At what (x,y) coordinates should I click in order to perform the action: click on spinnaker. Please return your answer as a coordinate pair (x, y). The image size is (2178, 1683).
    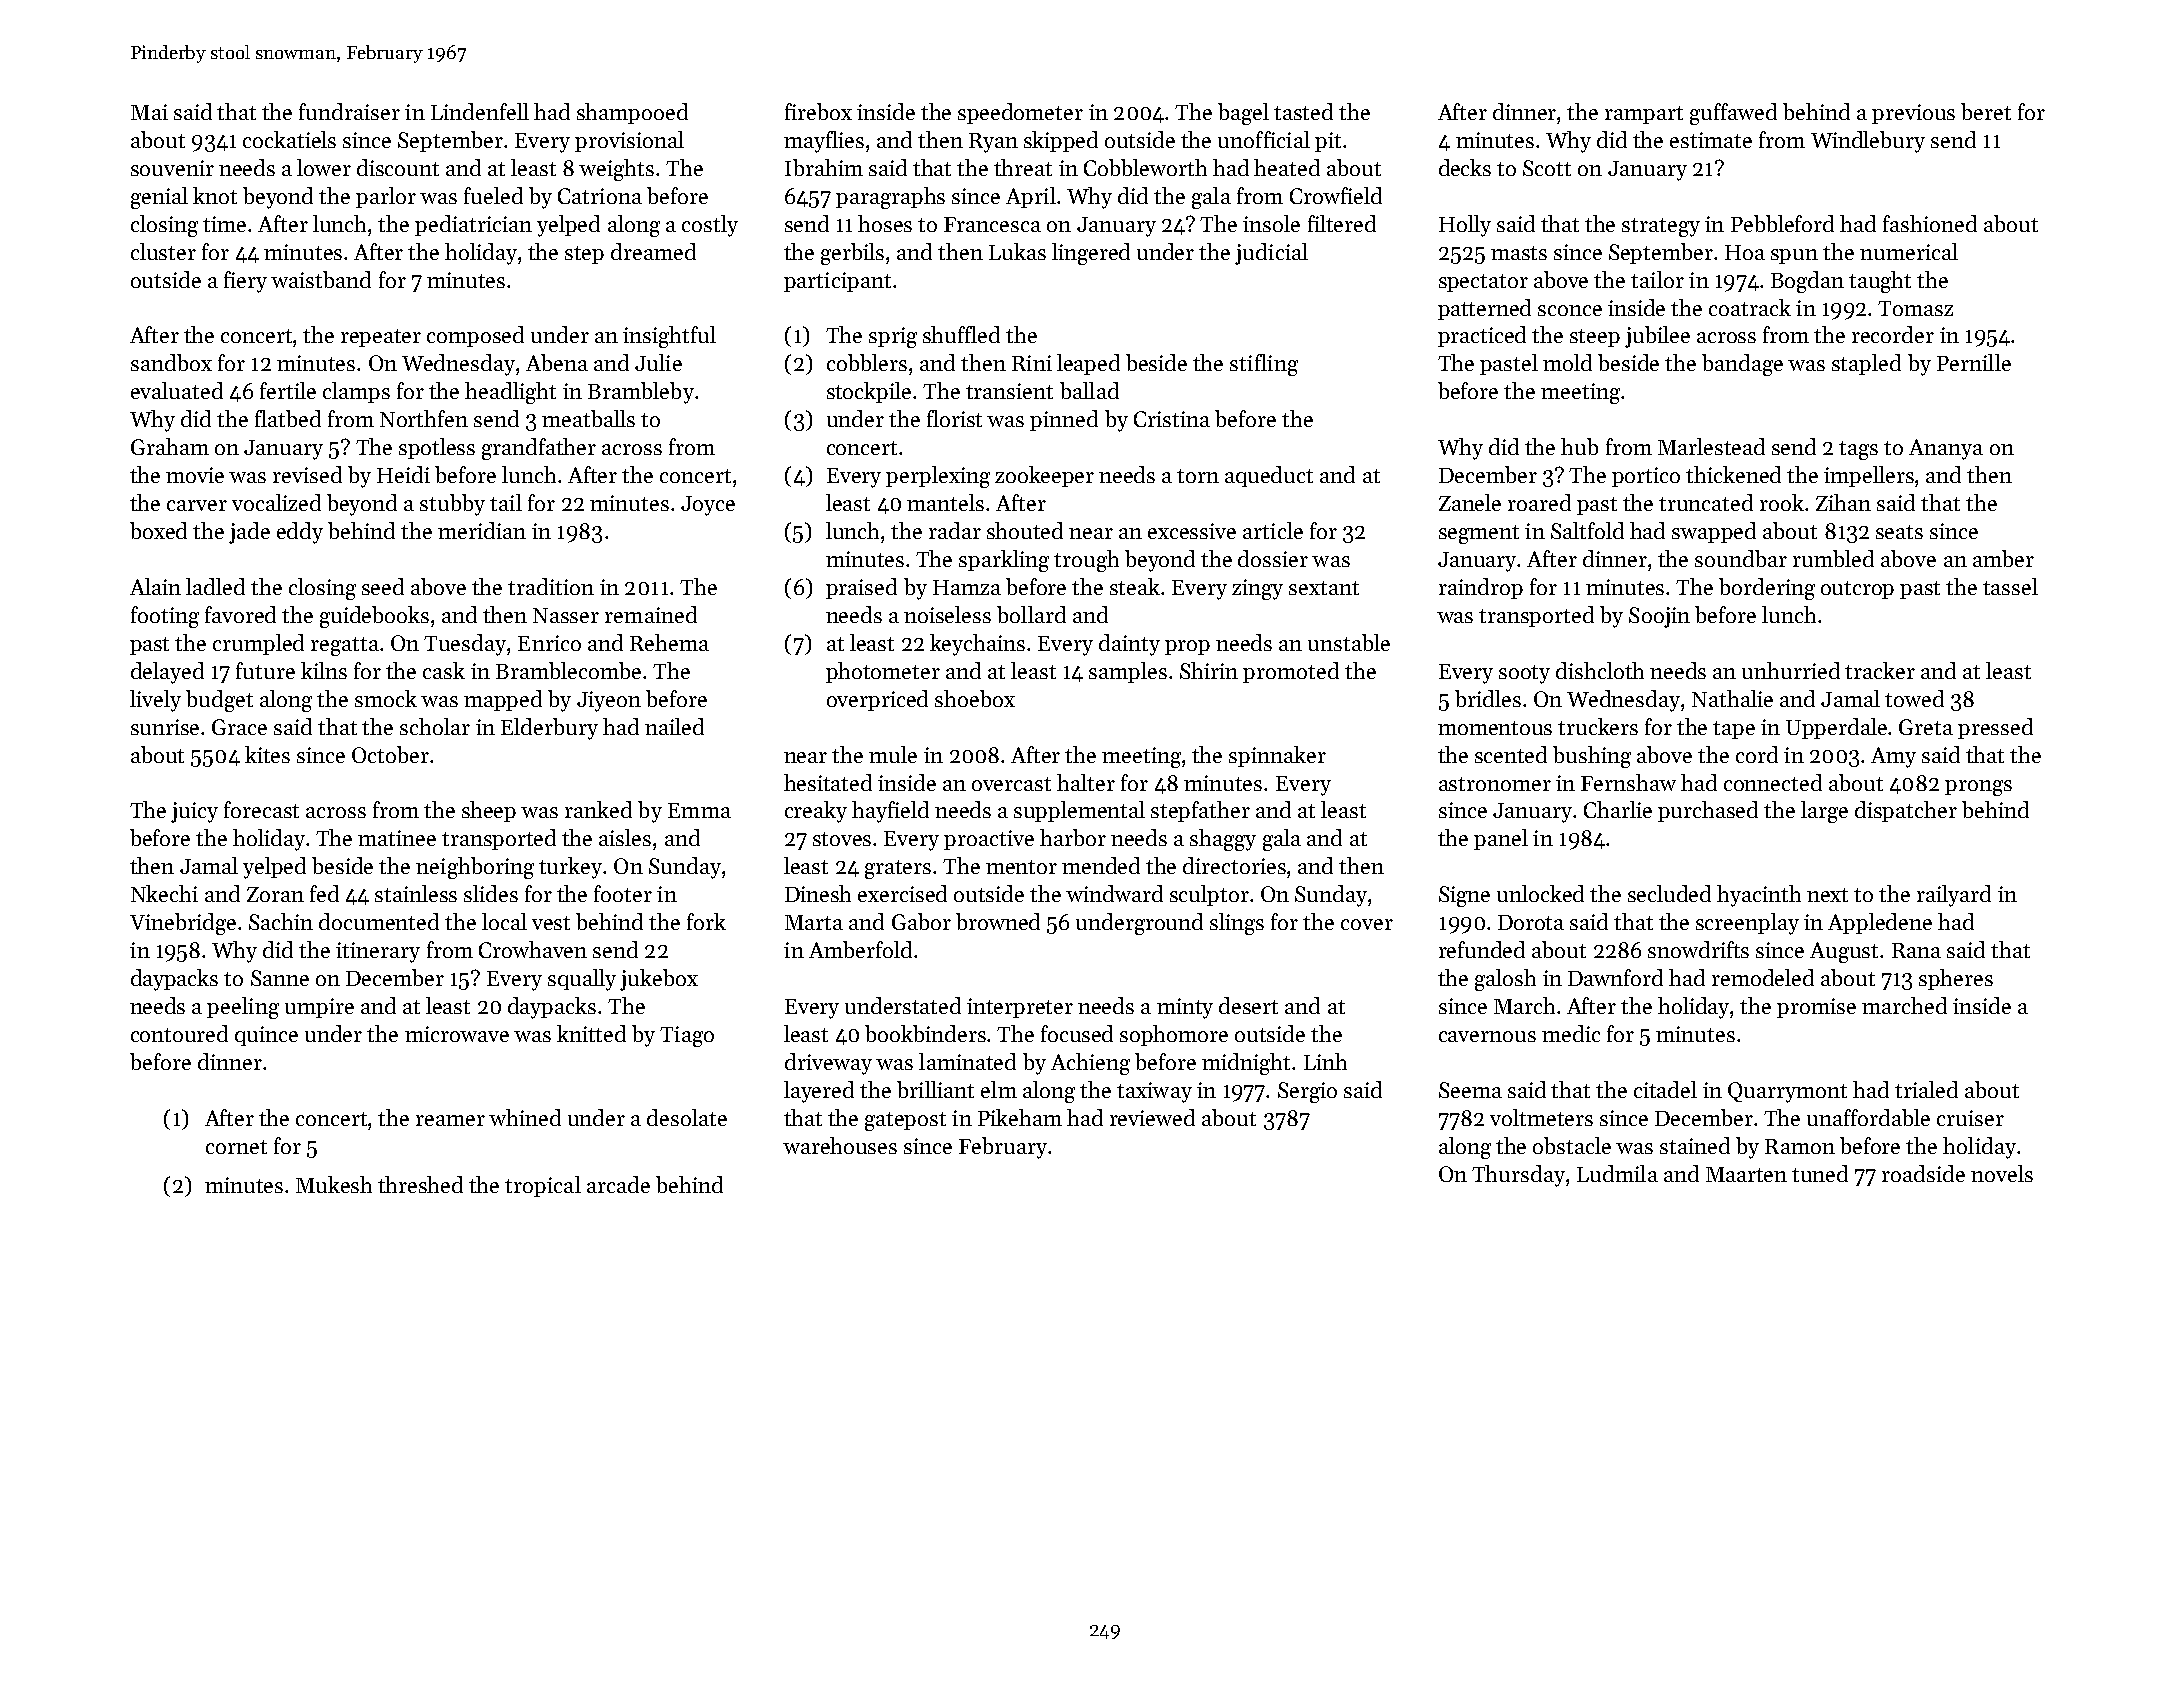
    Looking at the image, I should click on (1277, 756).
